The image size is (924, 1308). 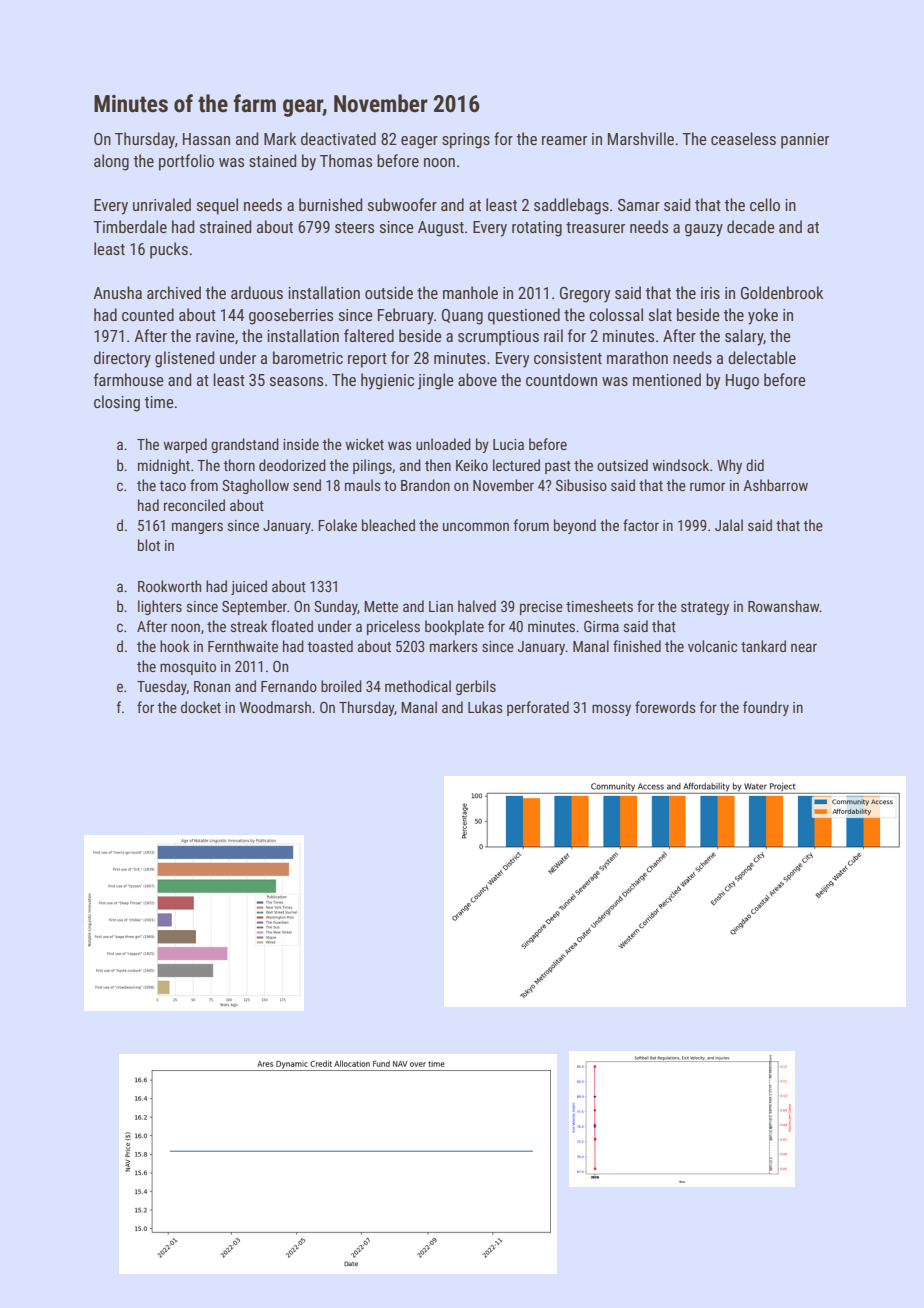 I want to click on eager, so click(x=419, y=142).
